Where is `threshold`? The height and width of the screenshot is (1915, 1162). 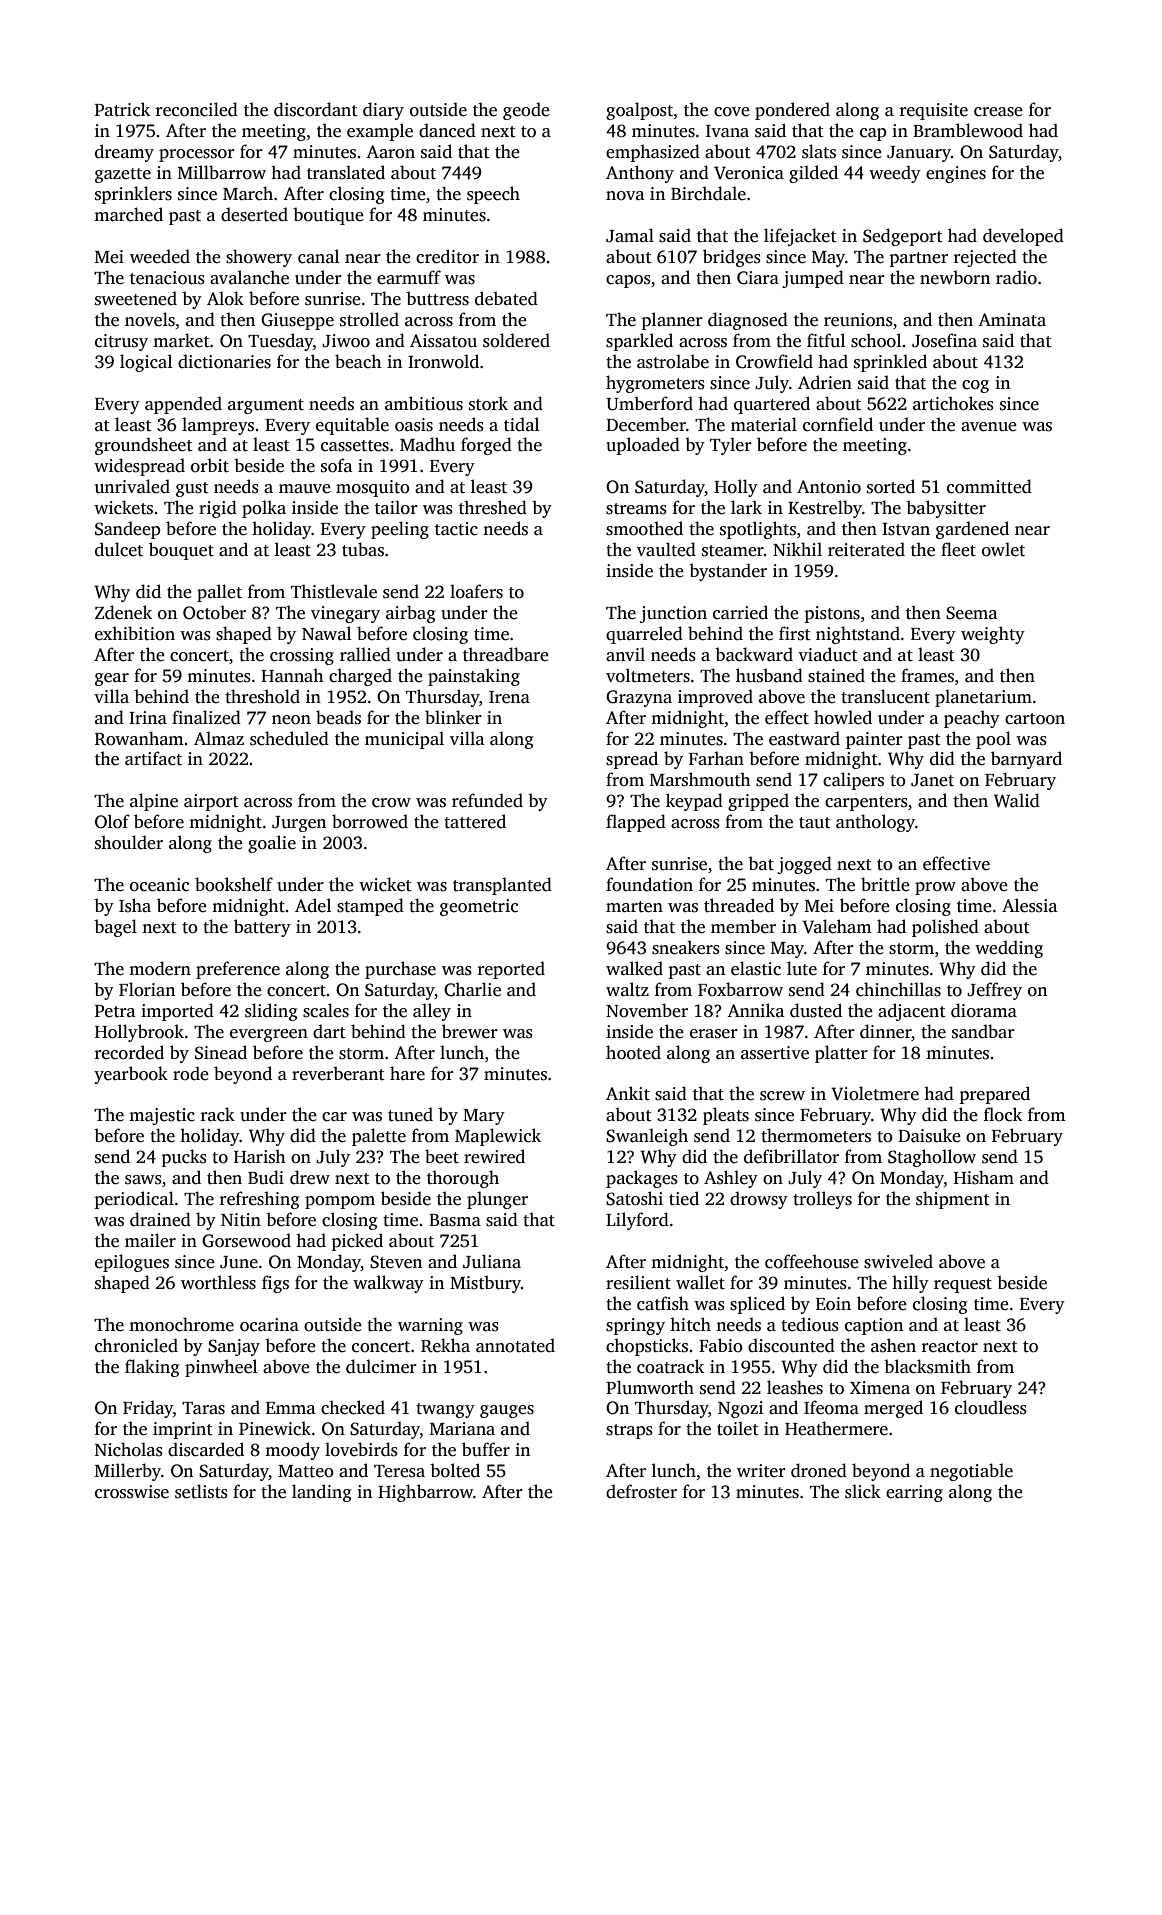
threshold is located at coordinates (262, 696).
